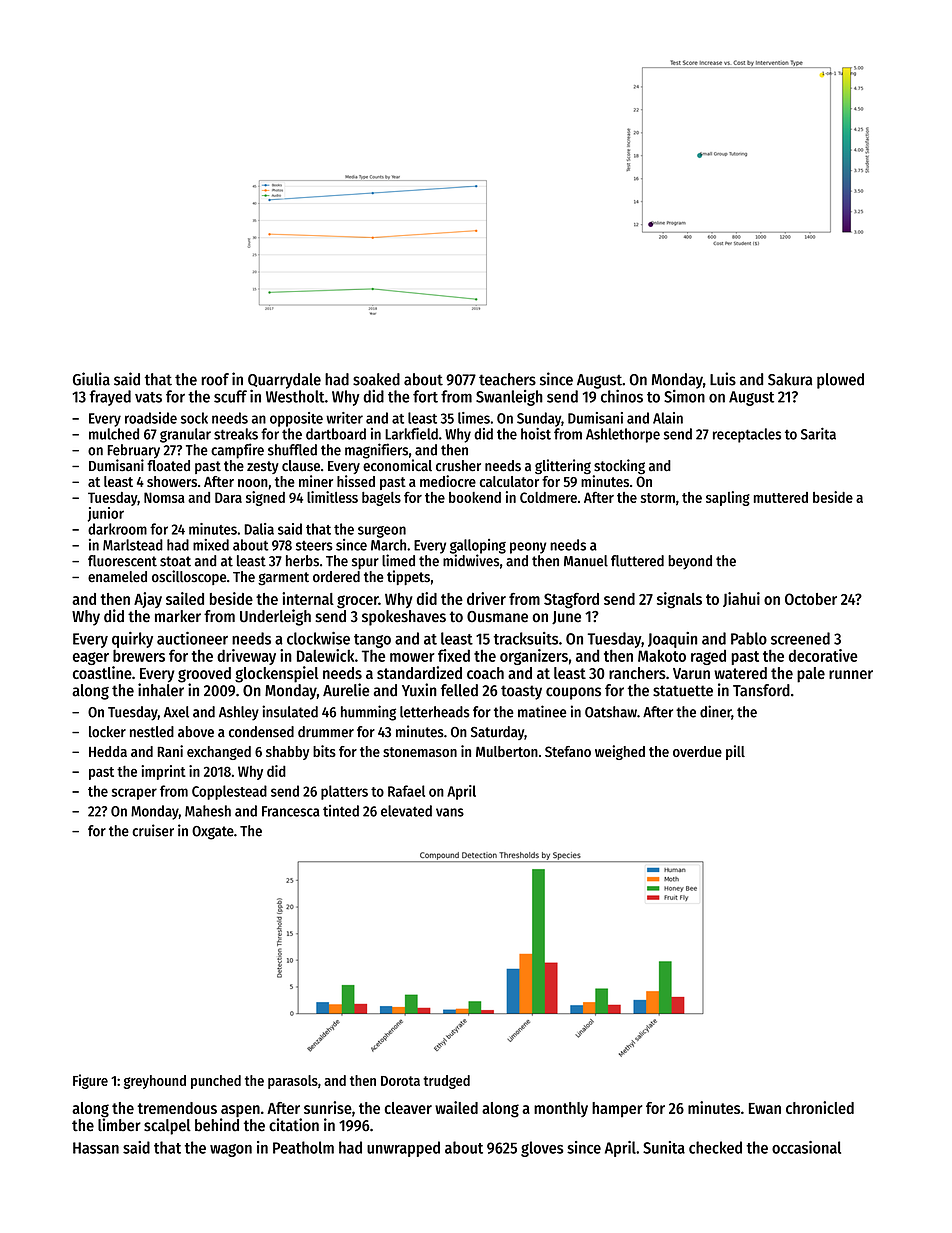 The width and height of the screenshot is (952, 1233). Describe the element at coordinates (106, 514) in the screenshot. I see `junior` at that location.
